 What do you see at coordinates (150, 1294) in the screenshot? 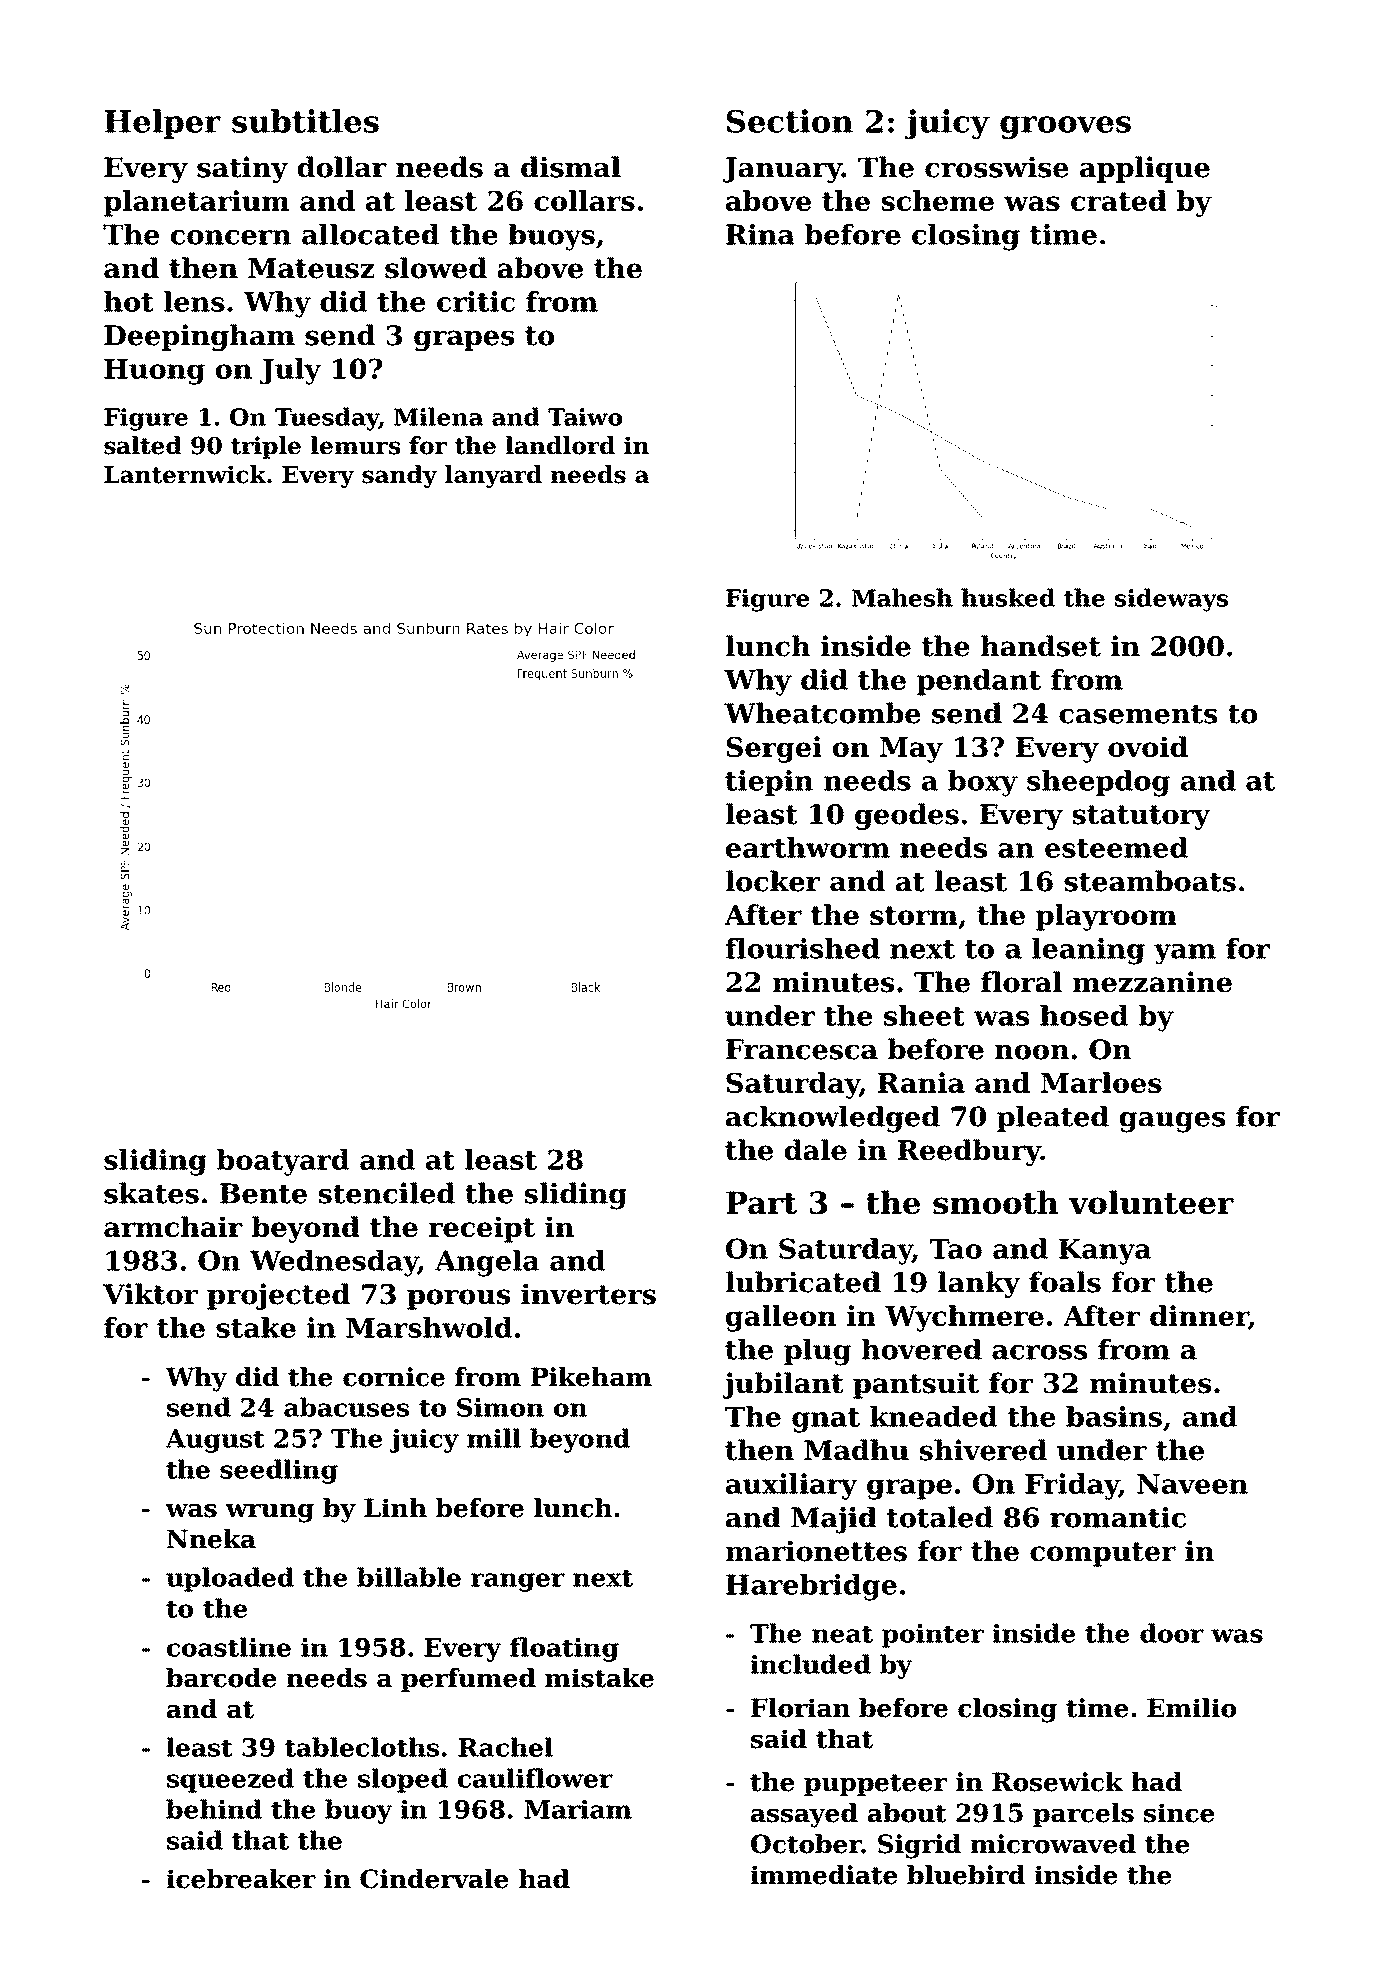
I see `Viktor` at bounding box center [150, 1294].
